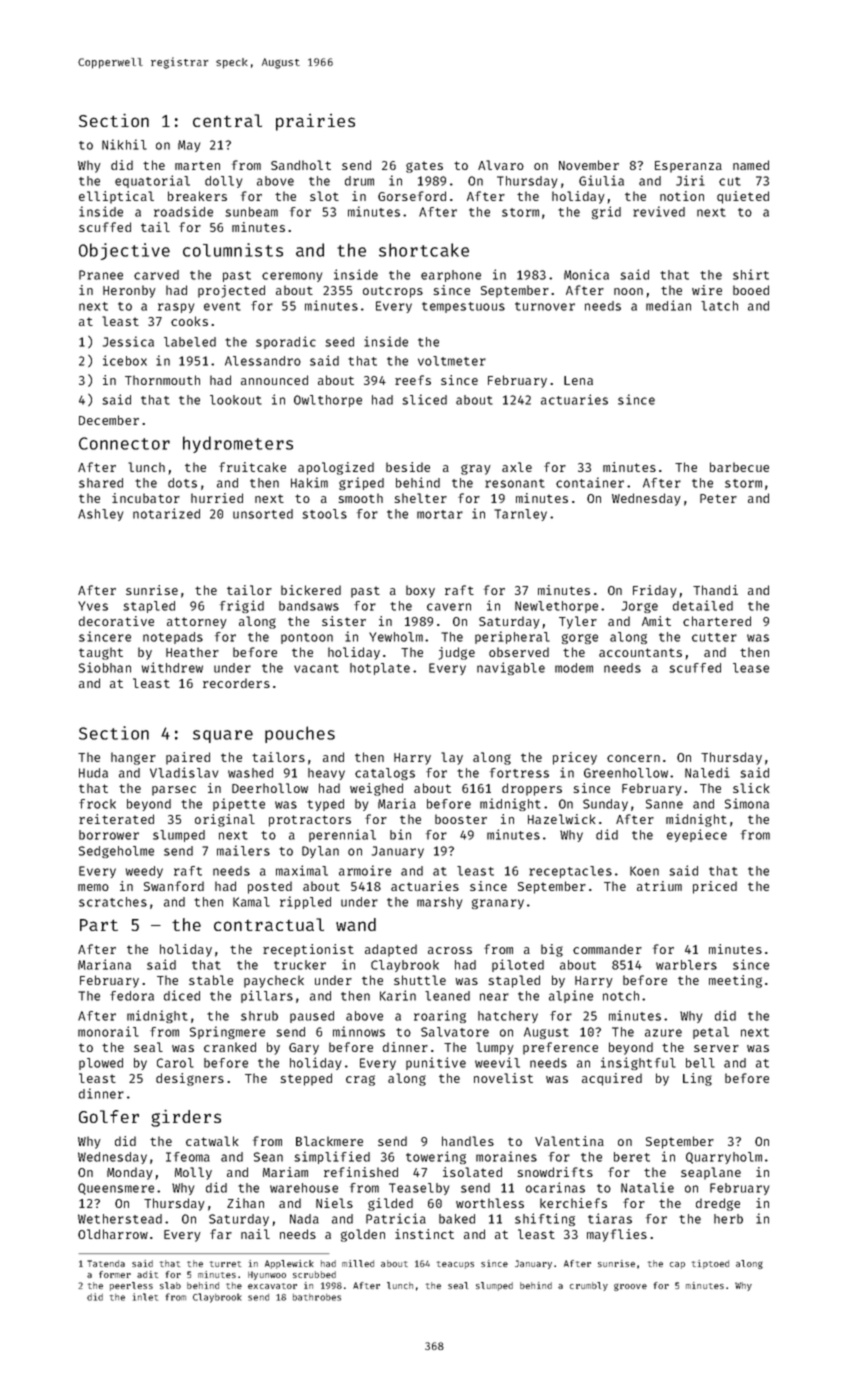 The height and width of the page is (1400, 849). Describe the element at coordinates (589, 1286) in the page. I see `crumbly` at that location.
